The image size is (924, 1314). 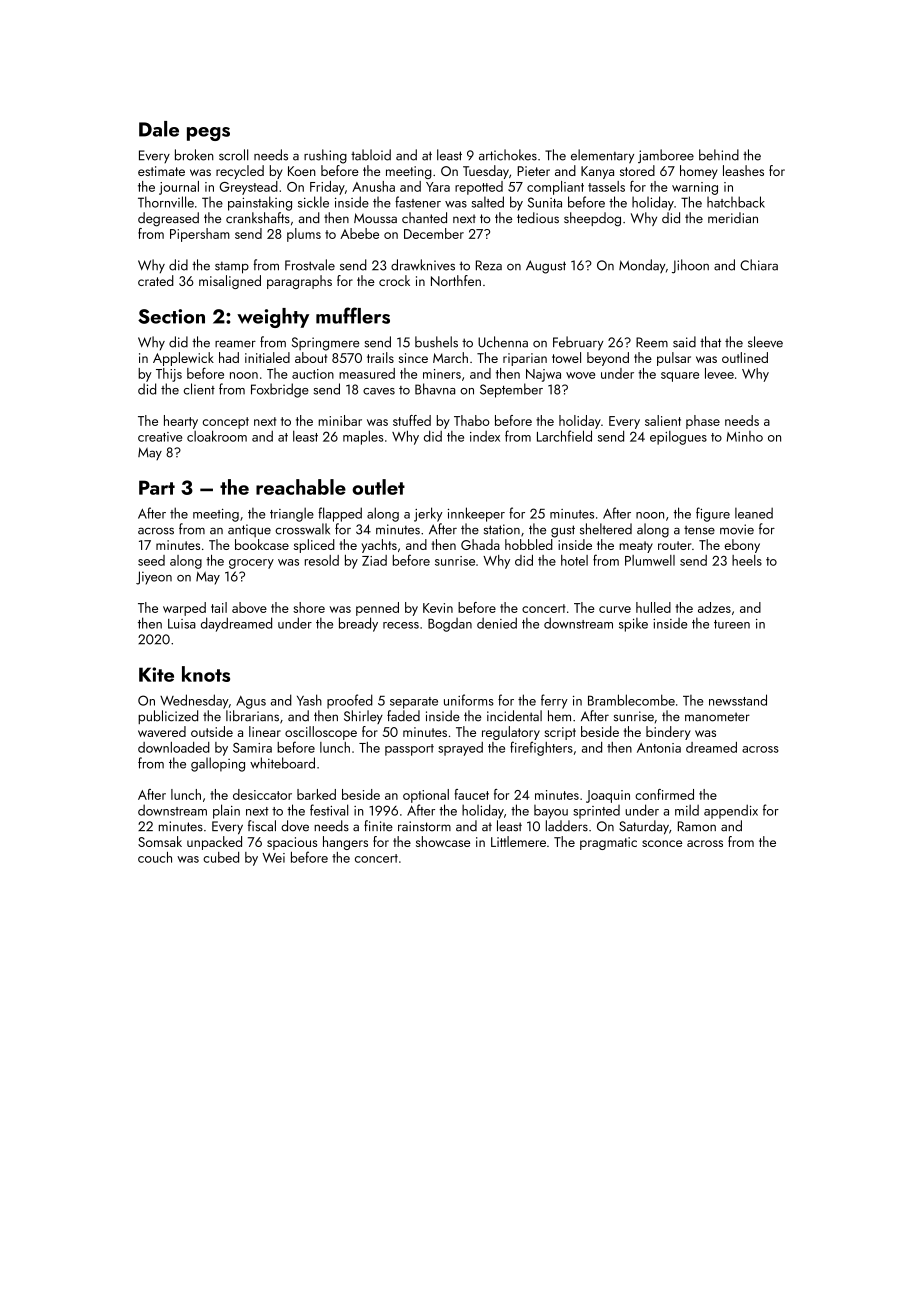 I want to click on Kanya, so click(x=597, y=172).
